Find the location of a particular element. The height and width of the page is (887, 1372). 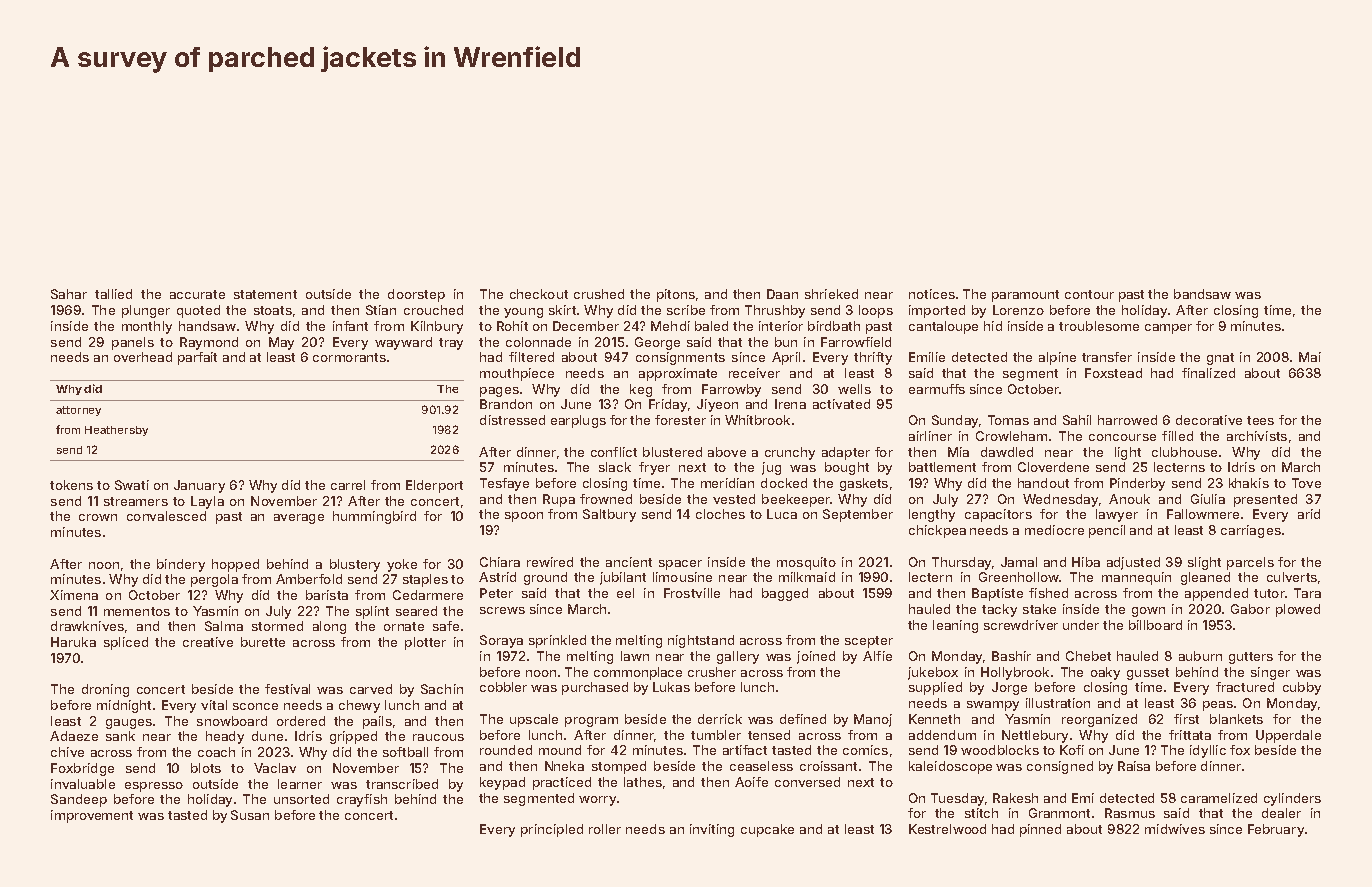

idyllic is located at coordinates (1208, 751).
